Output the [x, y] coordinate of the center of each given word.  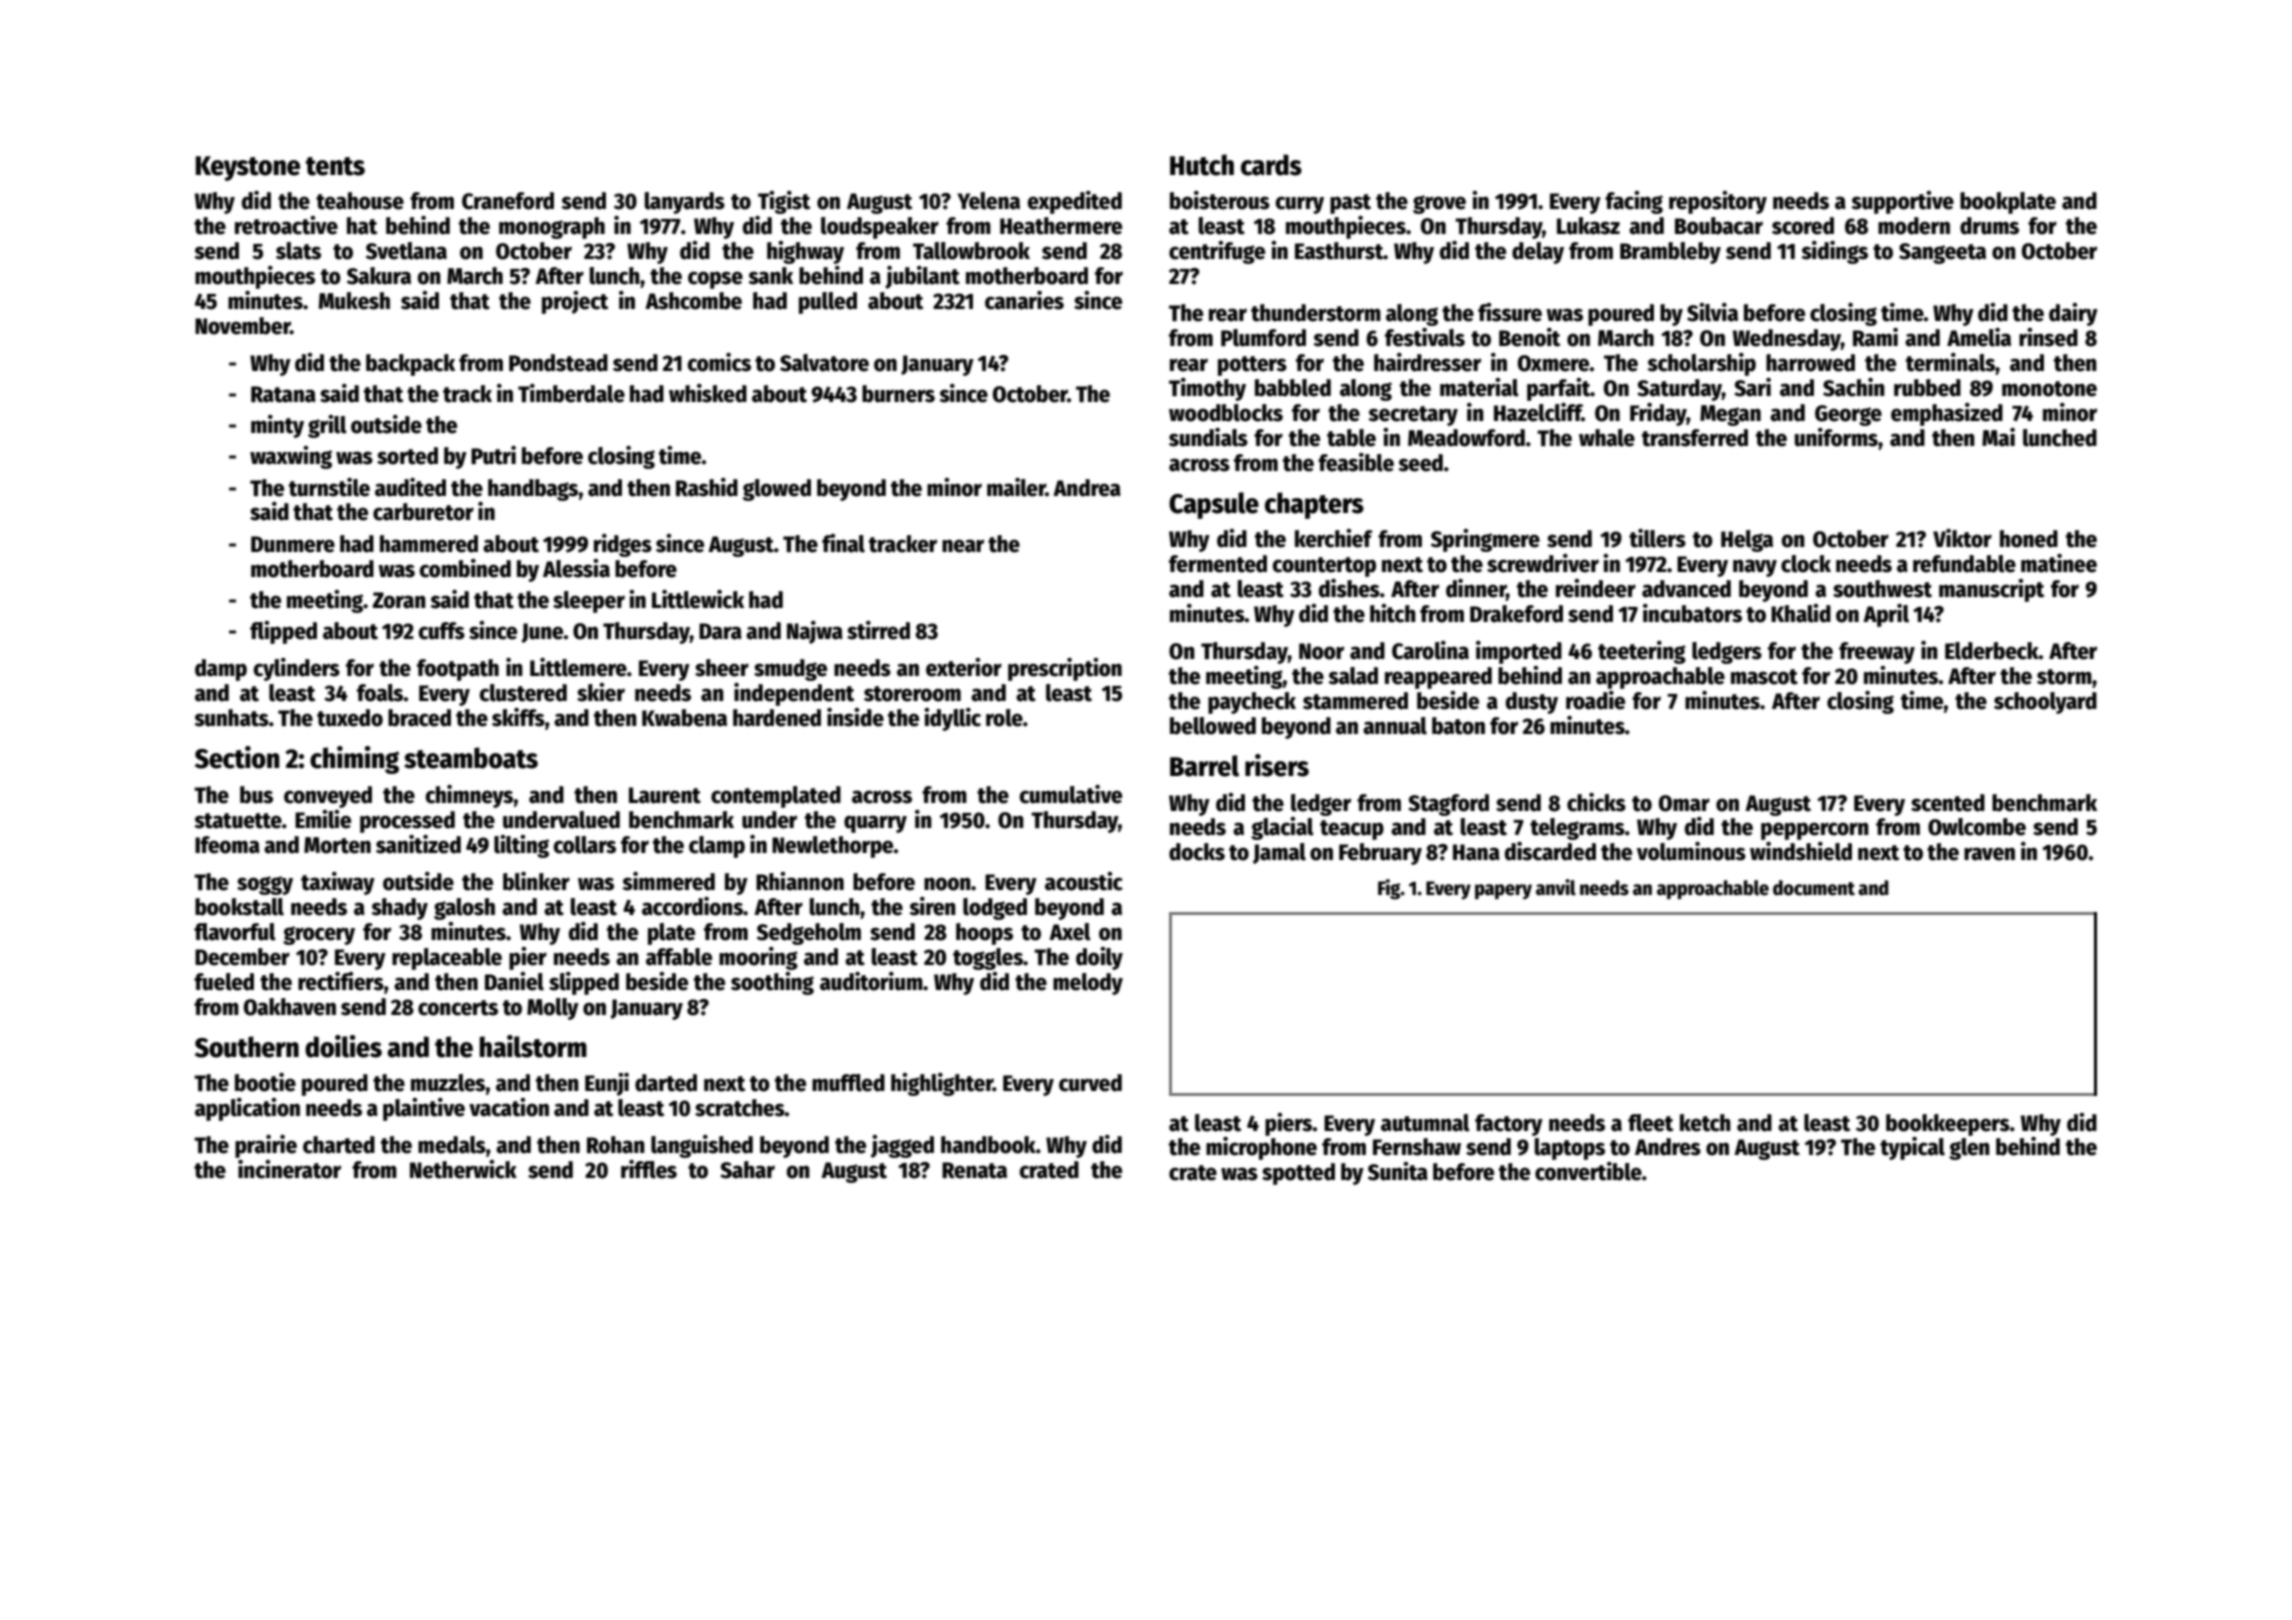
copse [715, 280]
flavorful [235, 932]
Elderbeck [1992, 651]
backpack [410, 365]
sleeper [589, 602]
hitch [1393, 613]
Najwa [815, 632]
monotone [2049, 389]
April [1886, 615]
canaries [1024, 300]
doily [1099, 958]
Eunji [607, 1084]
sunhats [231, 718]
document [1814, 888]
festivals [1425, 337]
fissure [1510, 312]
